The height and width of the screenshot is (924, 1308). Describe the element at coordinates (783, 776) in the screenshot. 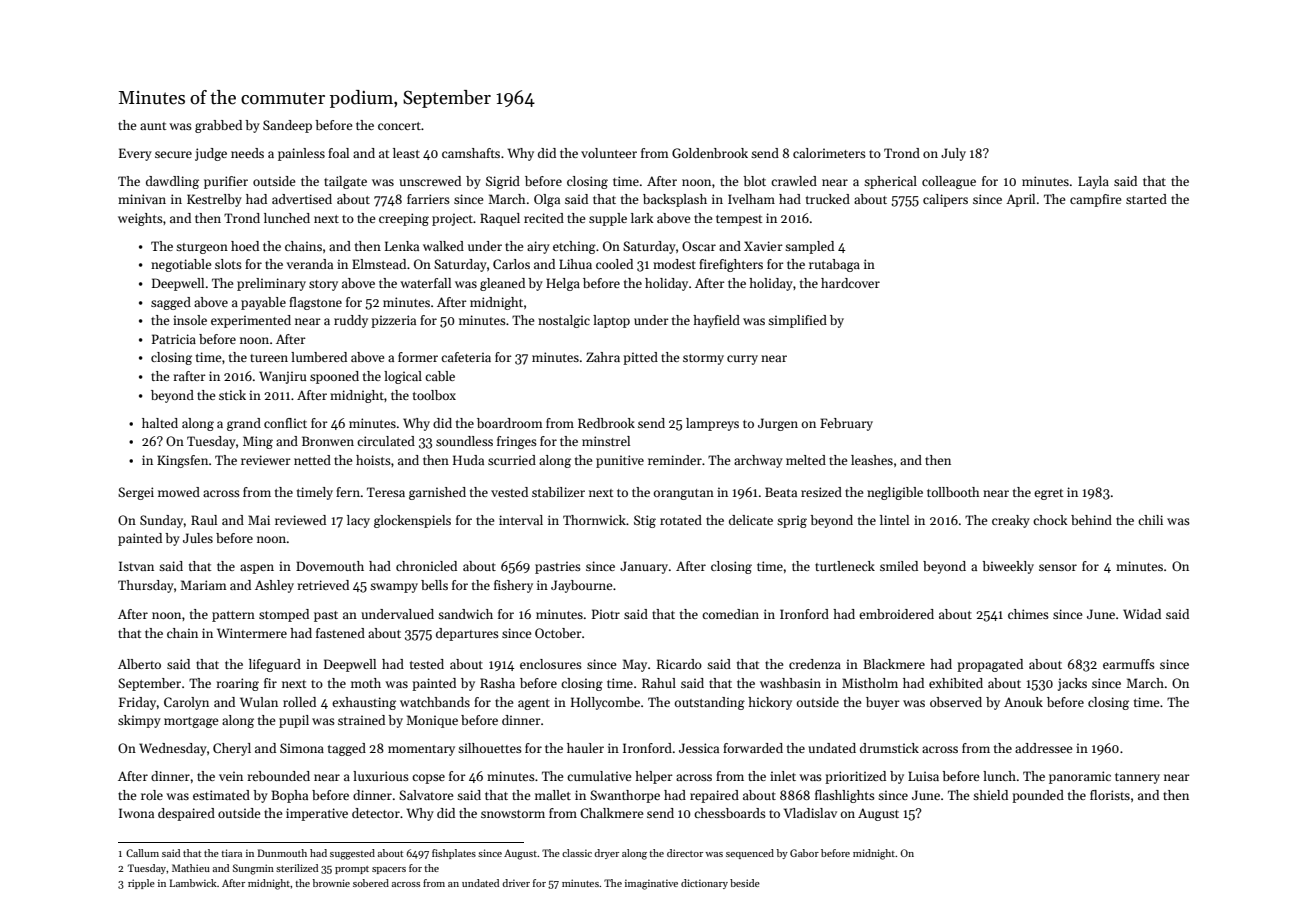

I see `inlet` at that location.
